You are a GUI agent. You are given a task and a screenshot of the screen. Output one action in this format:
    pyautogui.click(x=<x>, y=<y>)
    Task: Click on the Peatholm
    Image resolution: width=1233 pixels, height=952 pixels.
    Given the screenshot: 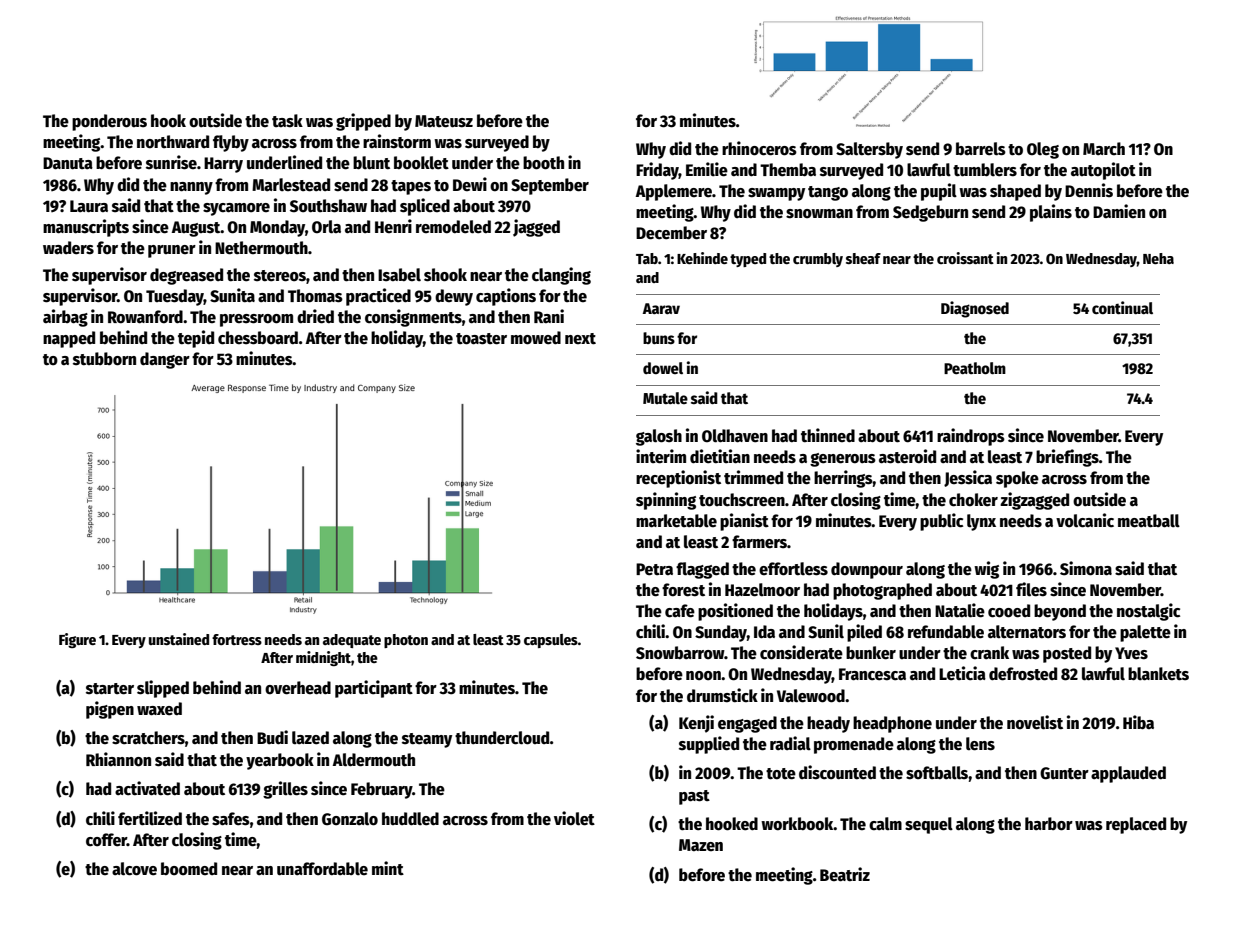 What is the action you would take?
    pyautogui.click(x=975, y=368)
